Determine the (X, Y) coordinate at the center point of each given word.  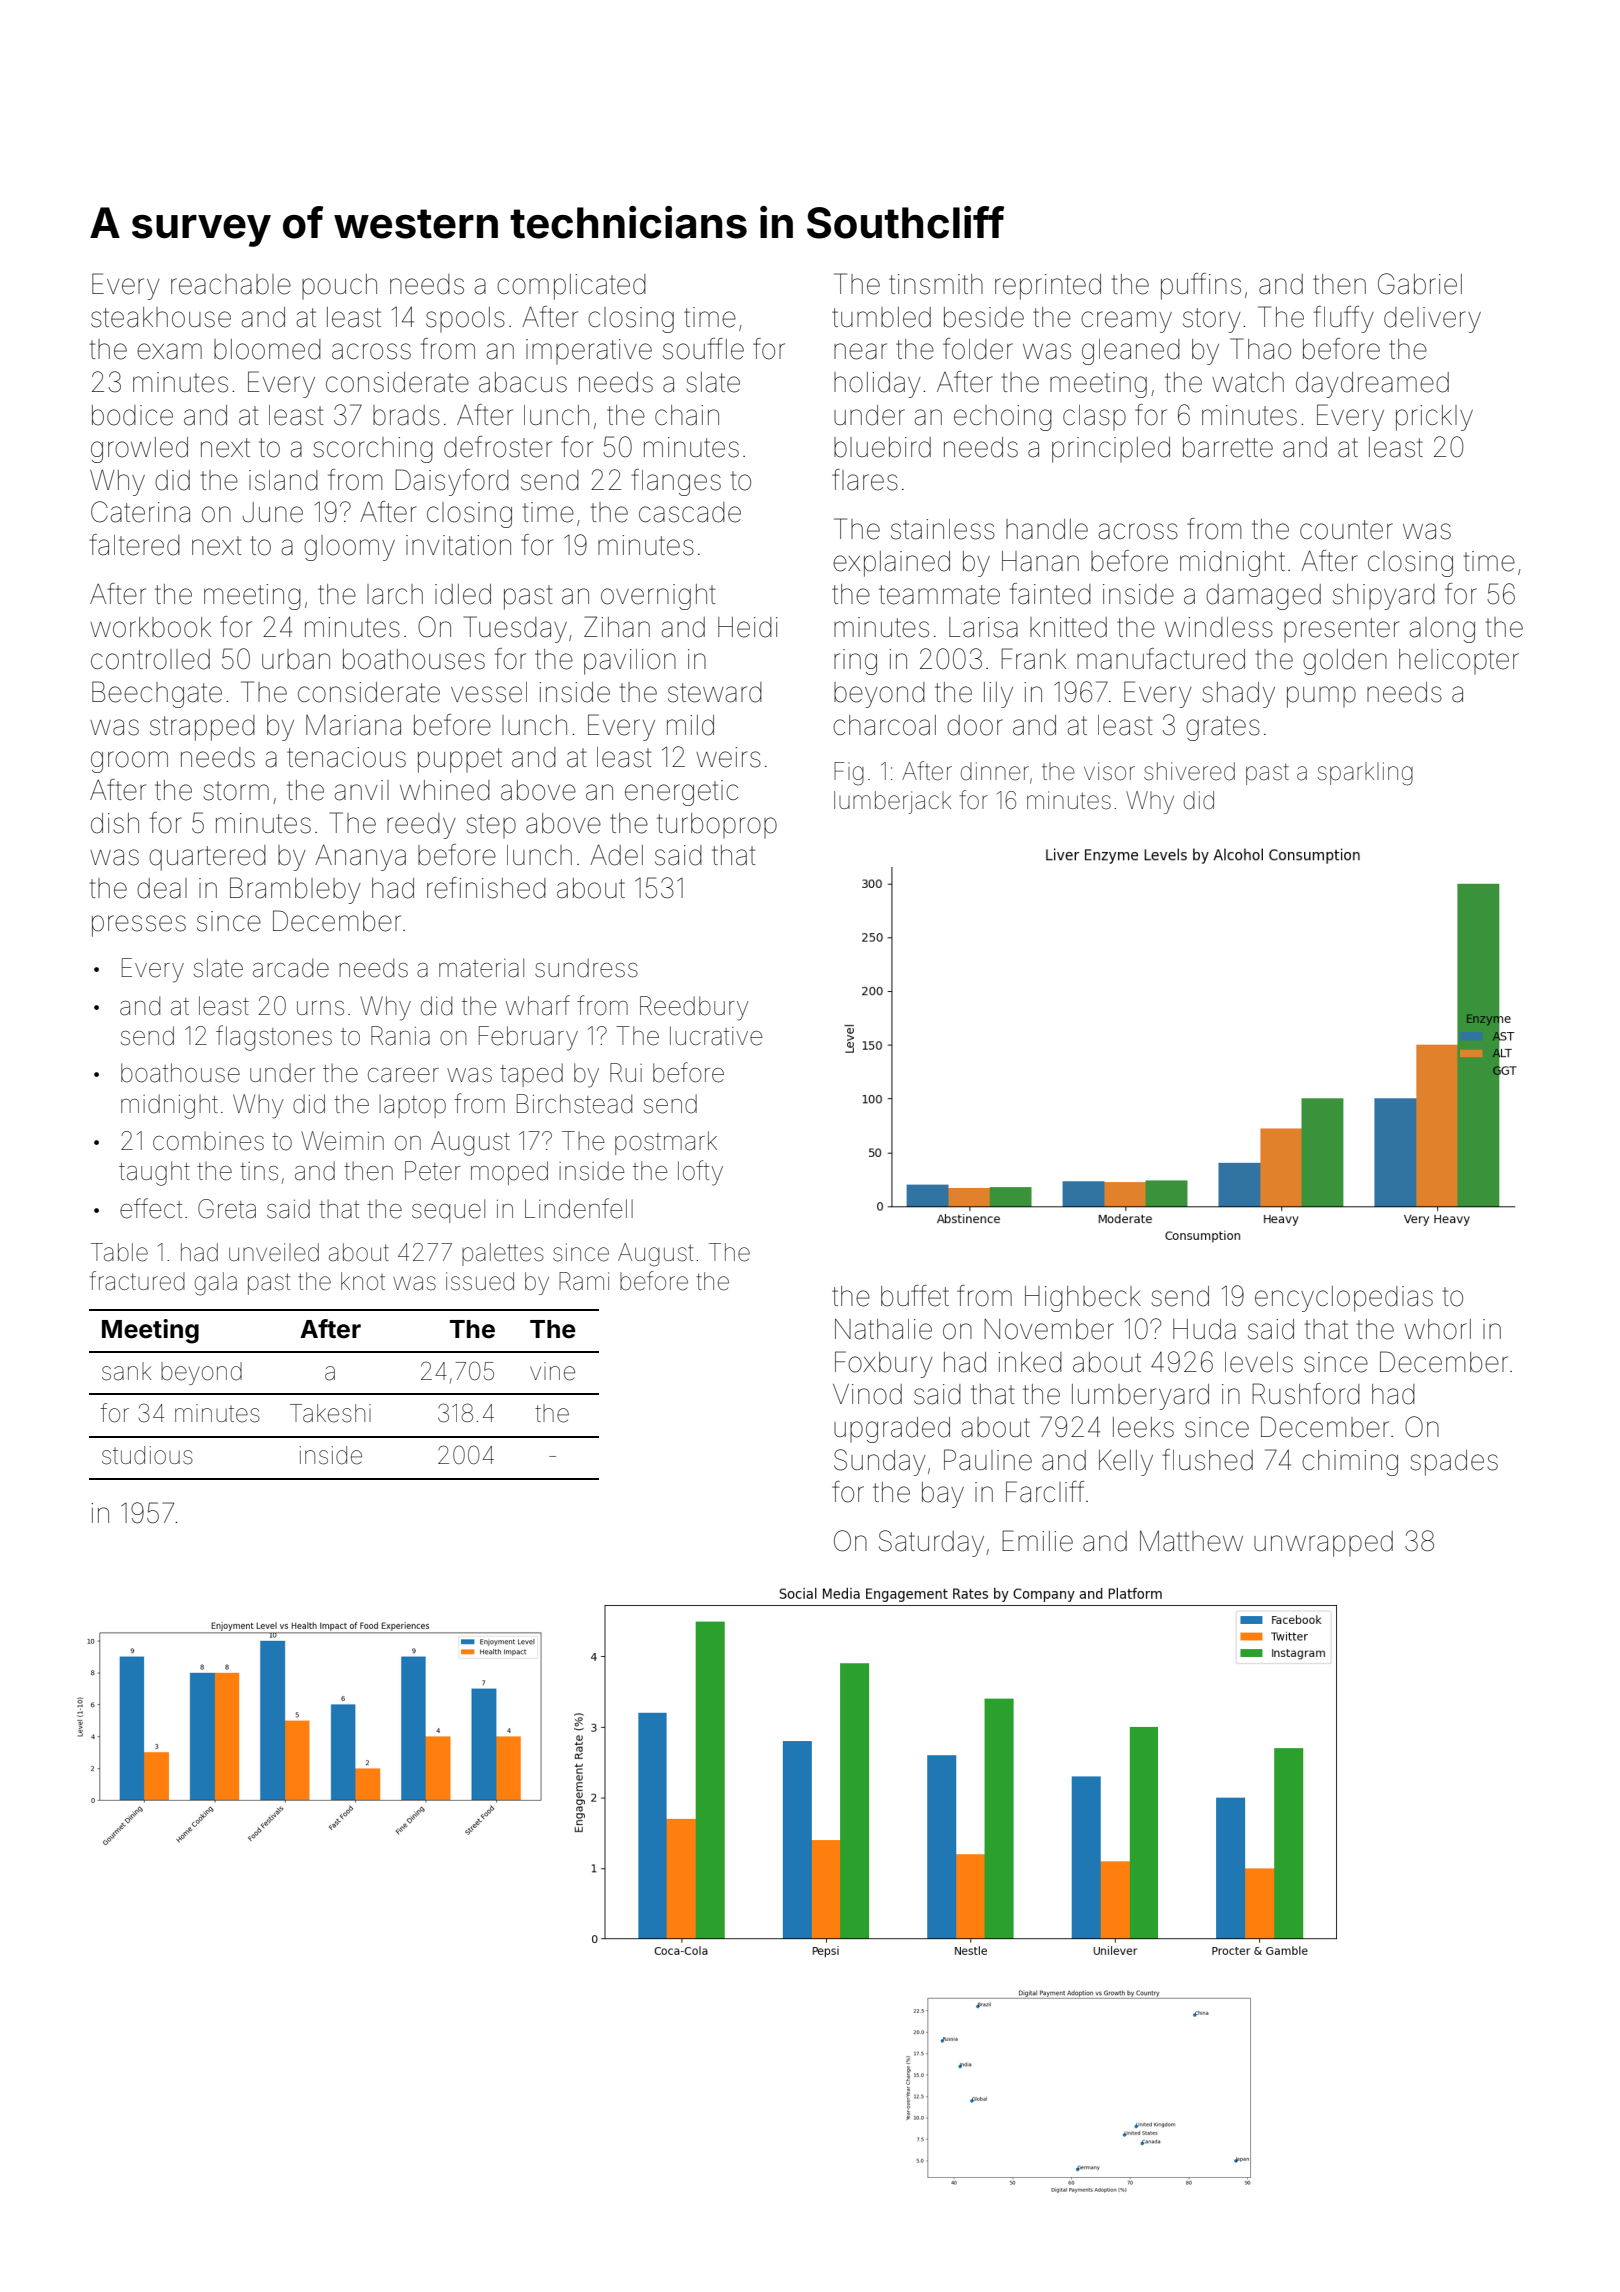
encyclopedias (1344, 1299)
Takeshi (330, 1413)
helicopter (1459, 661)
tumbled (881, 317)
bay (943, 1495)
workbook (150, 627)
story (1212, 320)
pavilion (630, 662)
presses (139, 926)
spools (465, 319)
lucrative (716, 1036)
